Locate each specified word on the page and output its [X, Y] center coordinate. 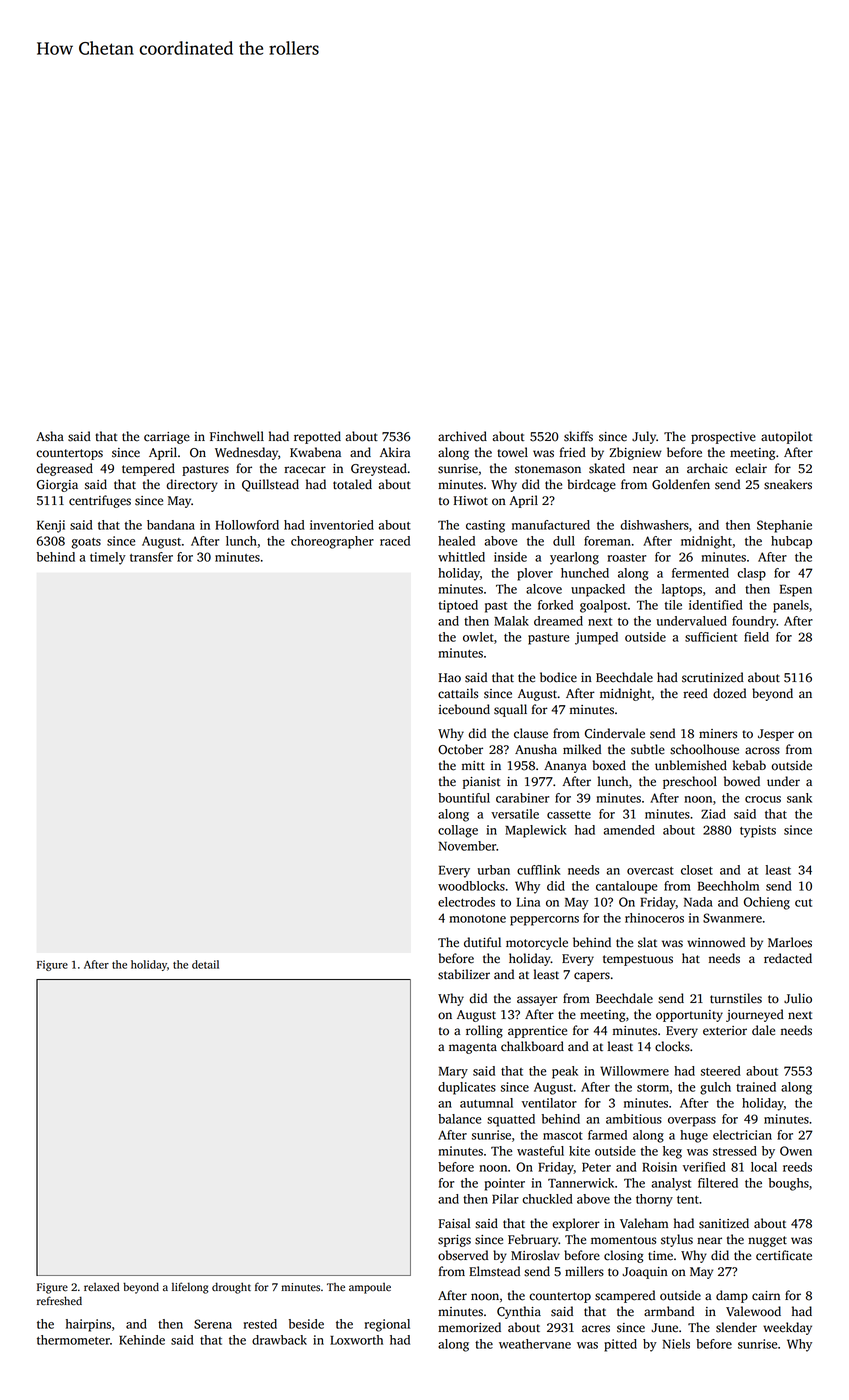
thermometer [73, 1340]
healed [456, 541]
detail [205, 964]
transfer [151, 557]
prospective [723, 438]
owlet [478, 637]
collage [458, 831]
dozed [729, 693]
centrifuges [100, 501]
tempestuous [638, 960]
